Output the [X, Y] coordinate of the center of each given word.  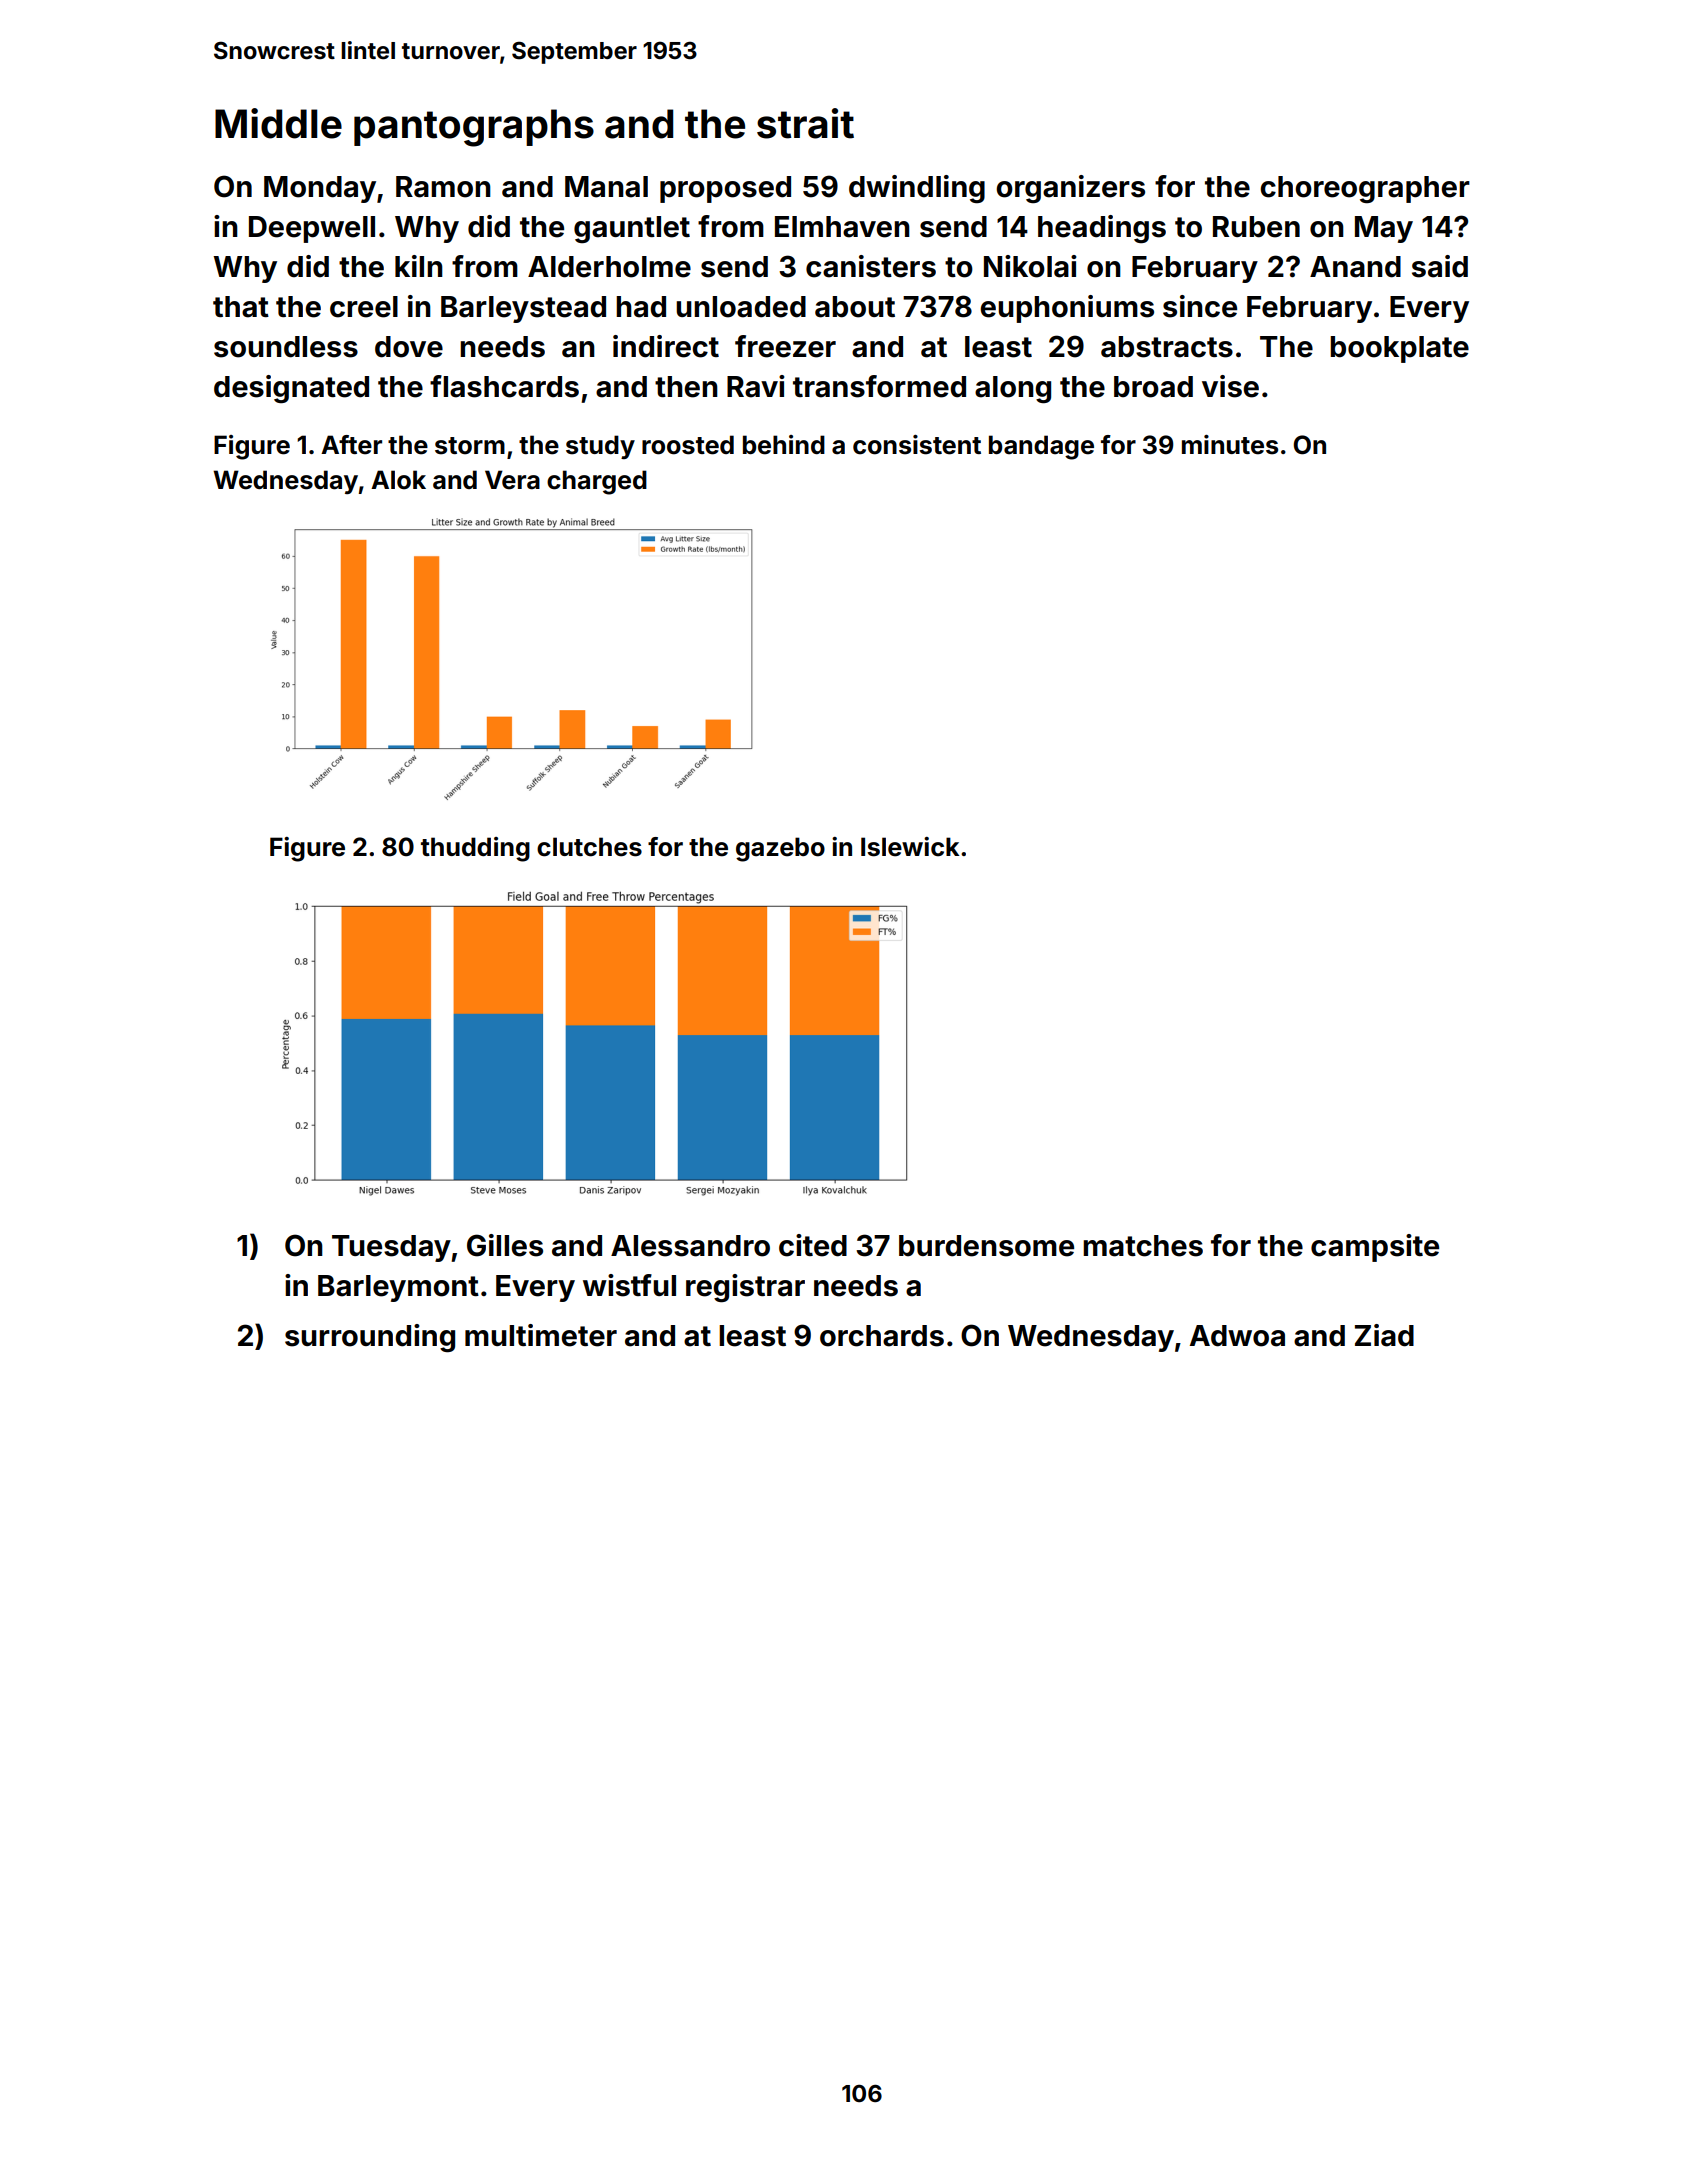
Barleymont [398, 1288]
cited [813, 1245]
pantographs [474, 128]
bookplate [1399, 349]
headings [1102, 229]
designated [291, 389]
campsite [1375, 1248]
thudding [475, 849]
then [686, 387]
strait [805, 123]
